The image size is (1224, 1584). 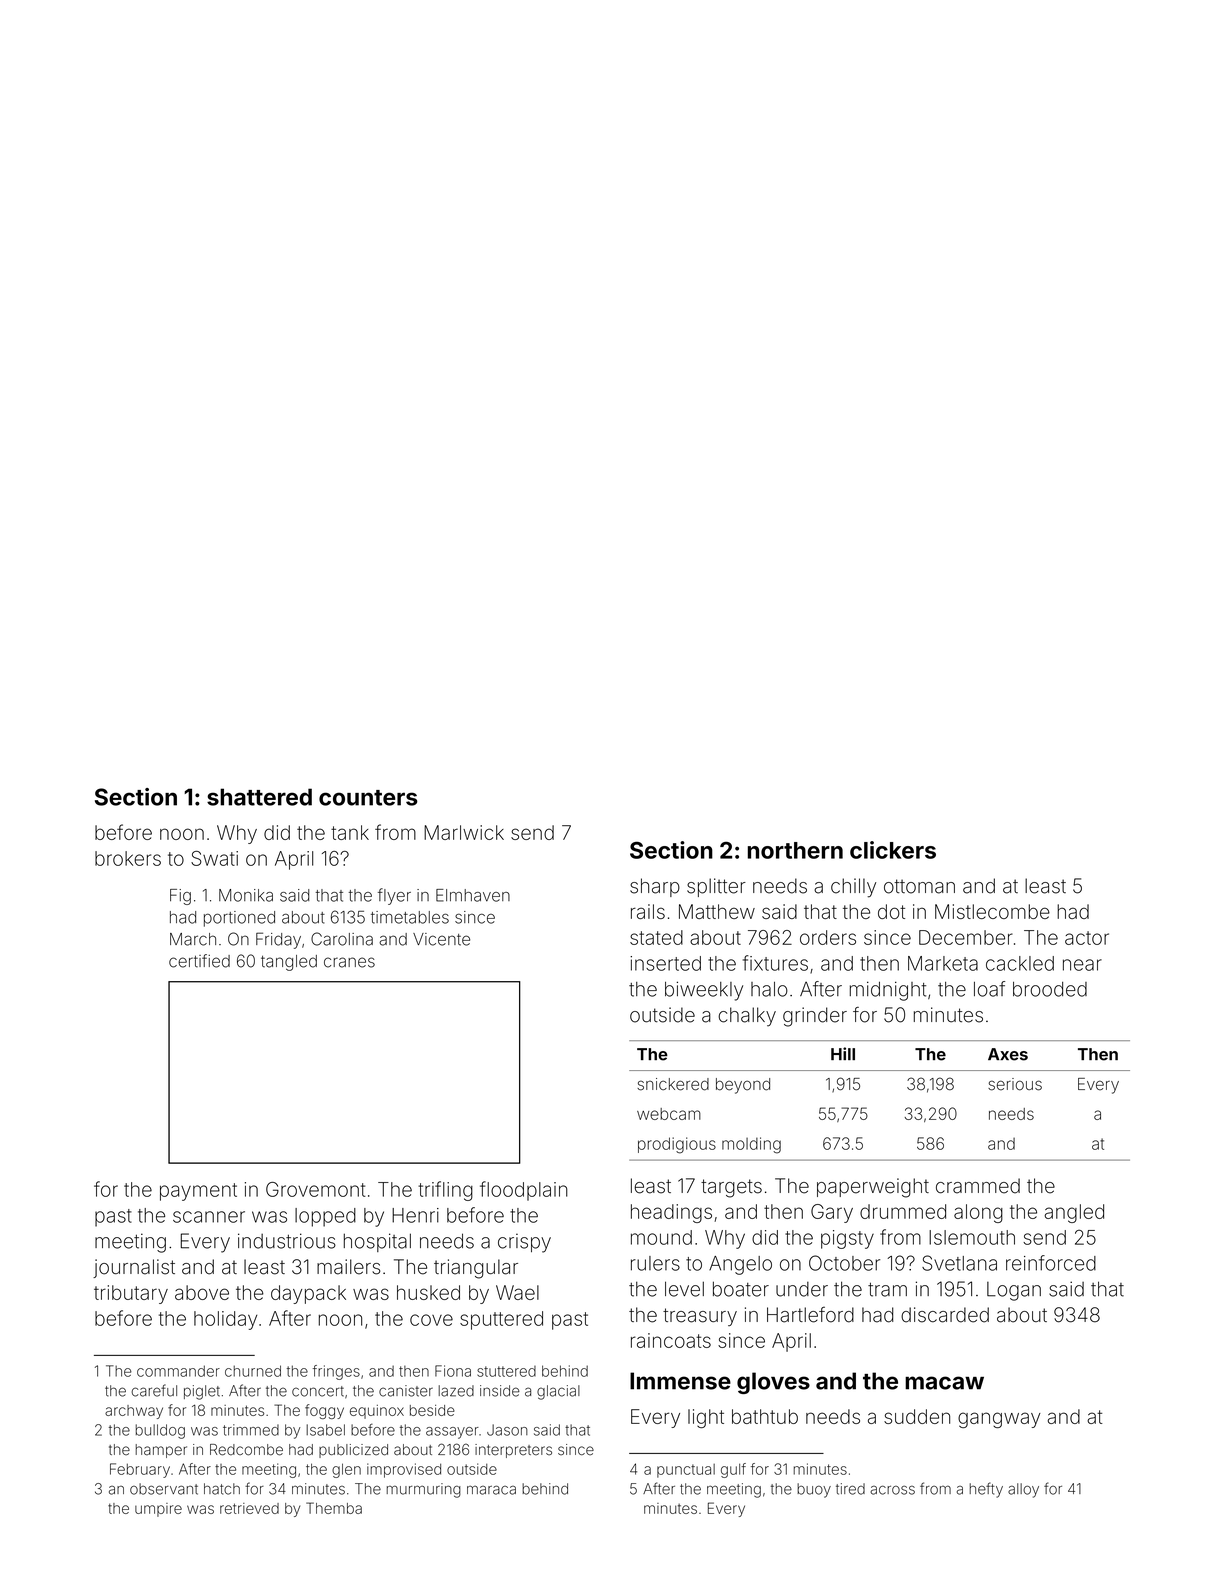 I want to click on umpire, so click(x=158, y=1510).
